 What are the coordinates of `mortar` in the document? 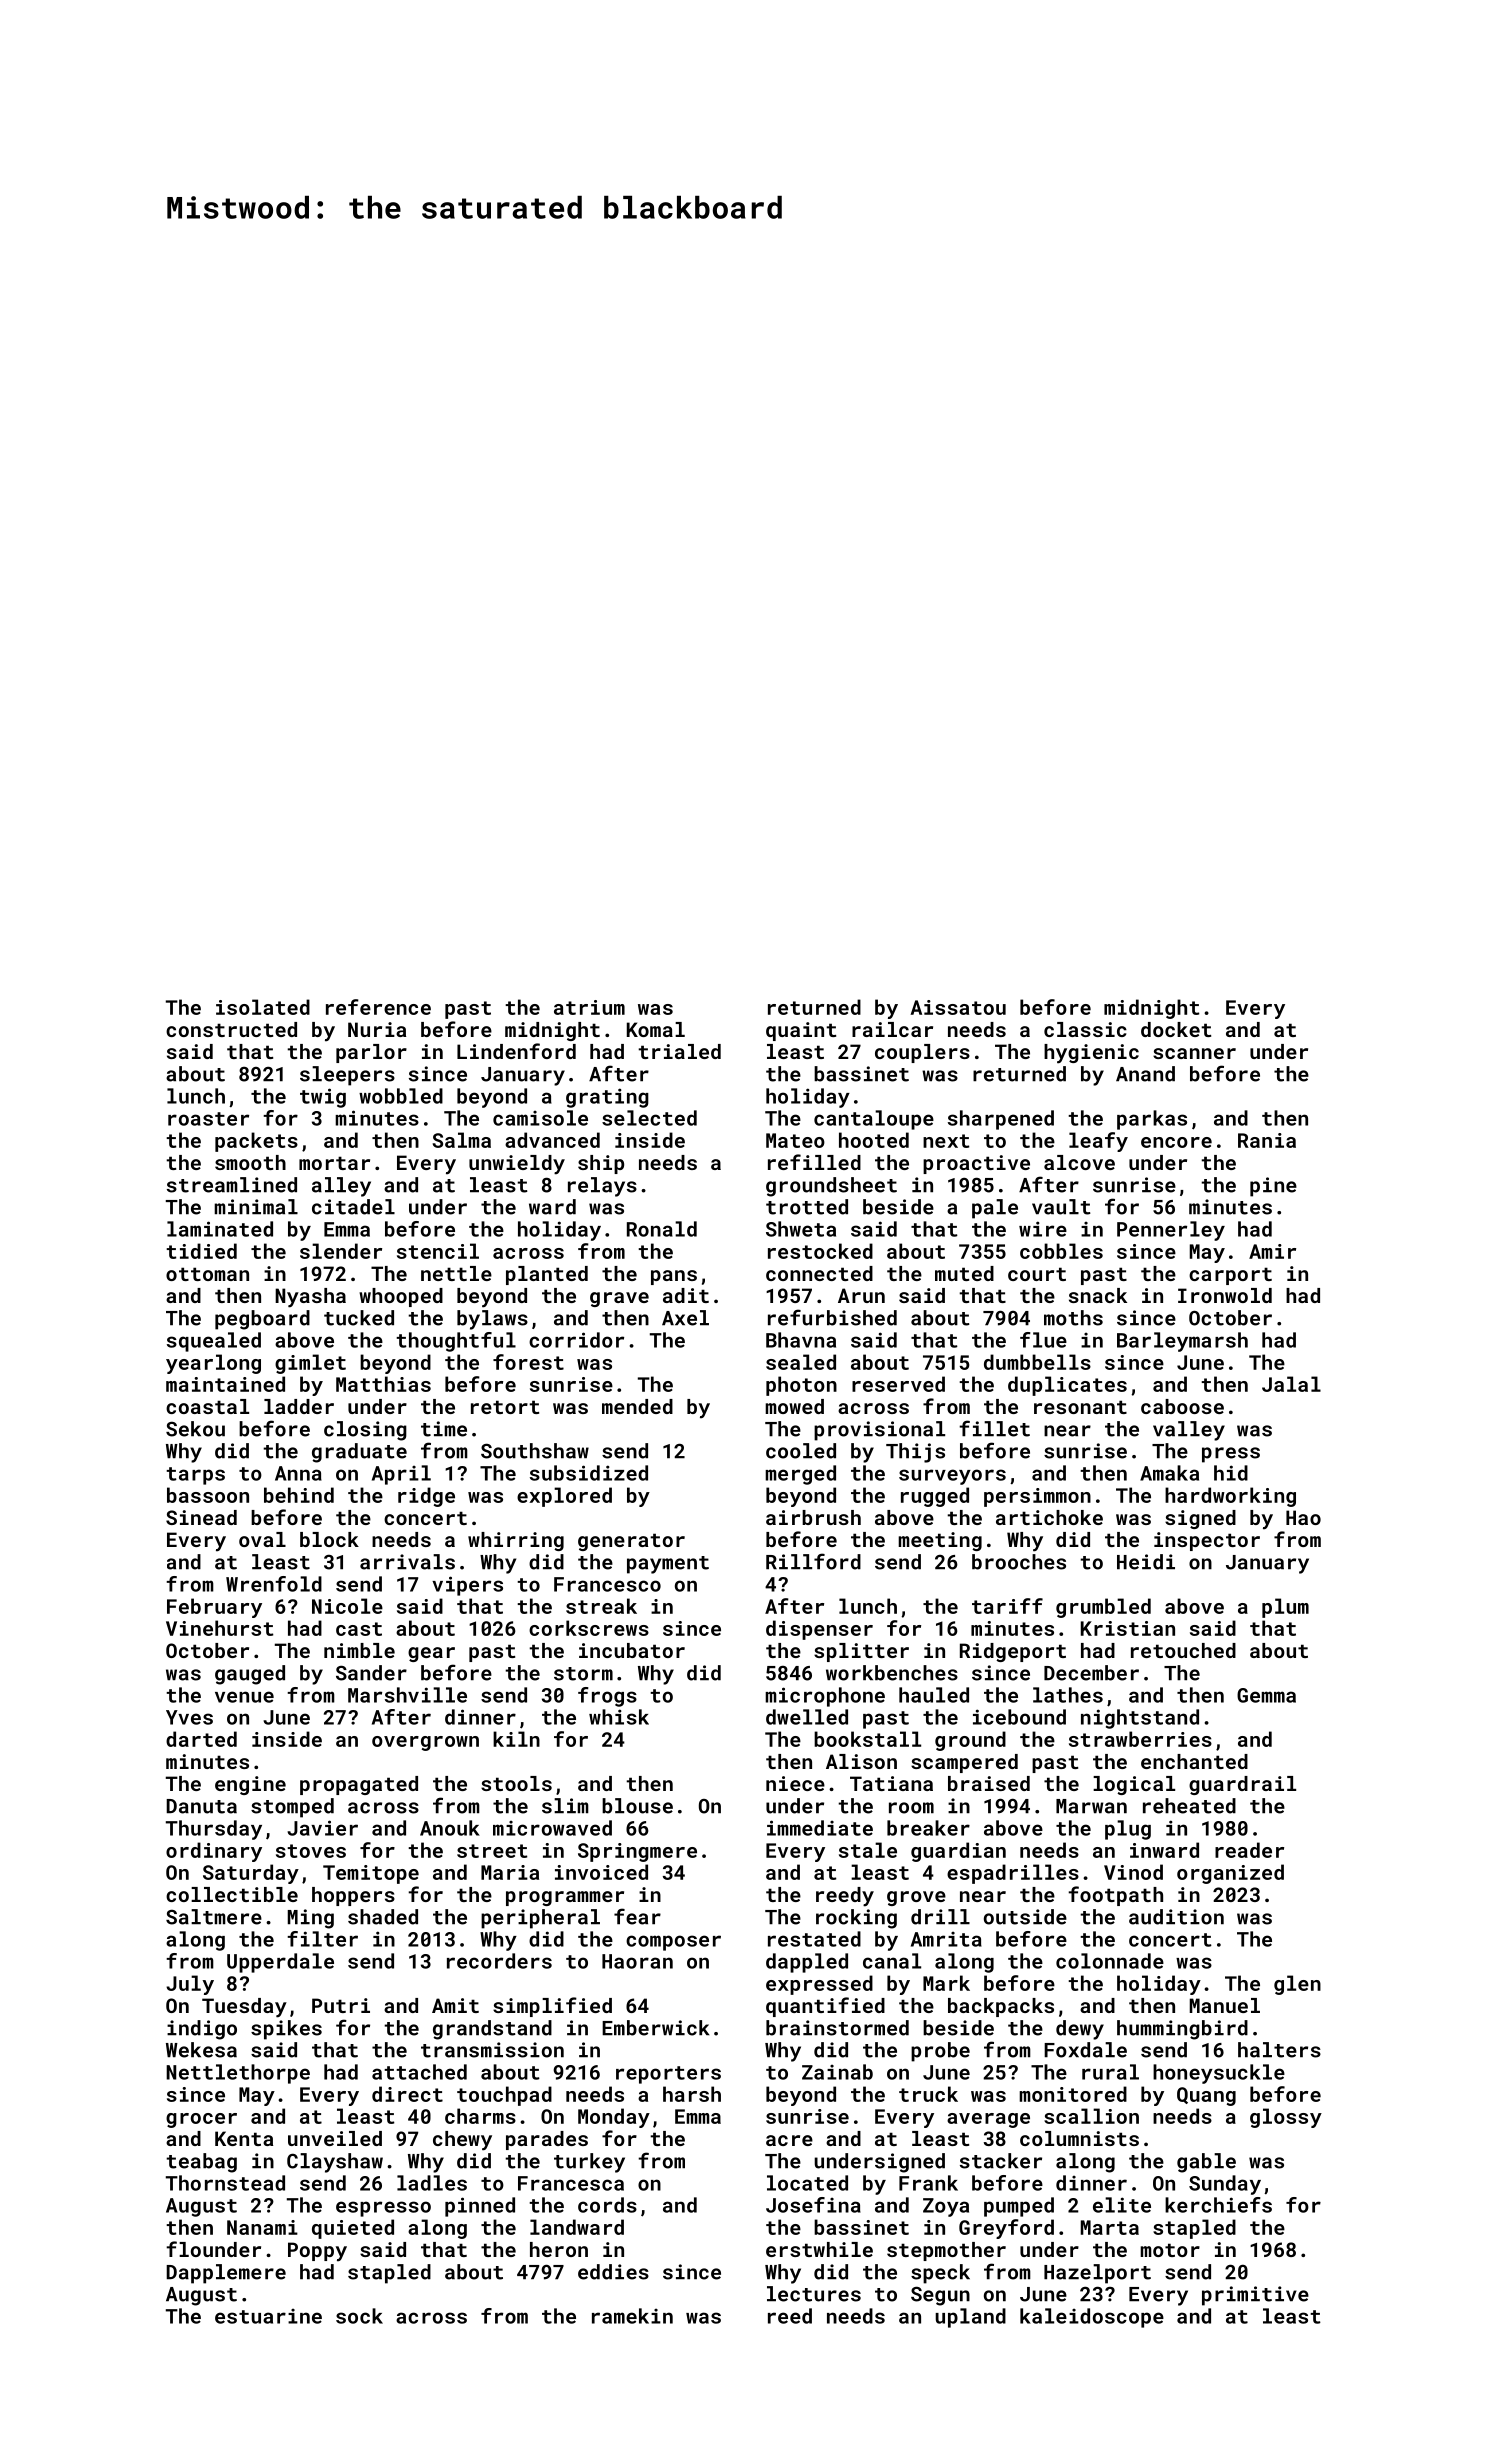 It's located at (334, 1163).
